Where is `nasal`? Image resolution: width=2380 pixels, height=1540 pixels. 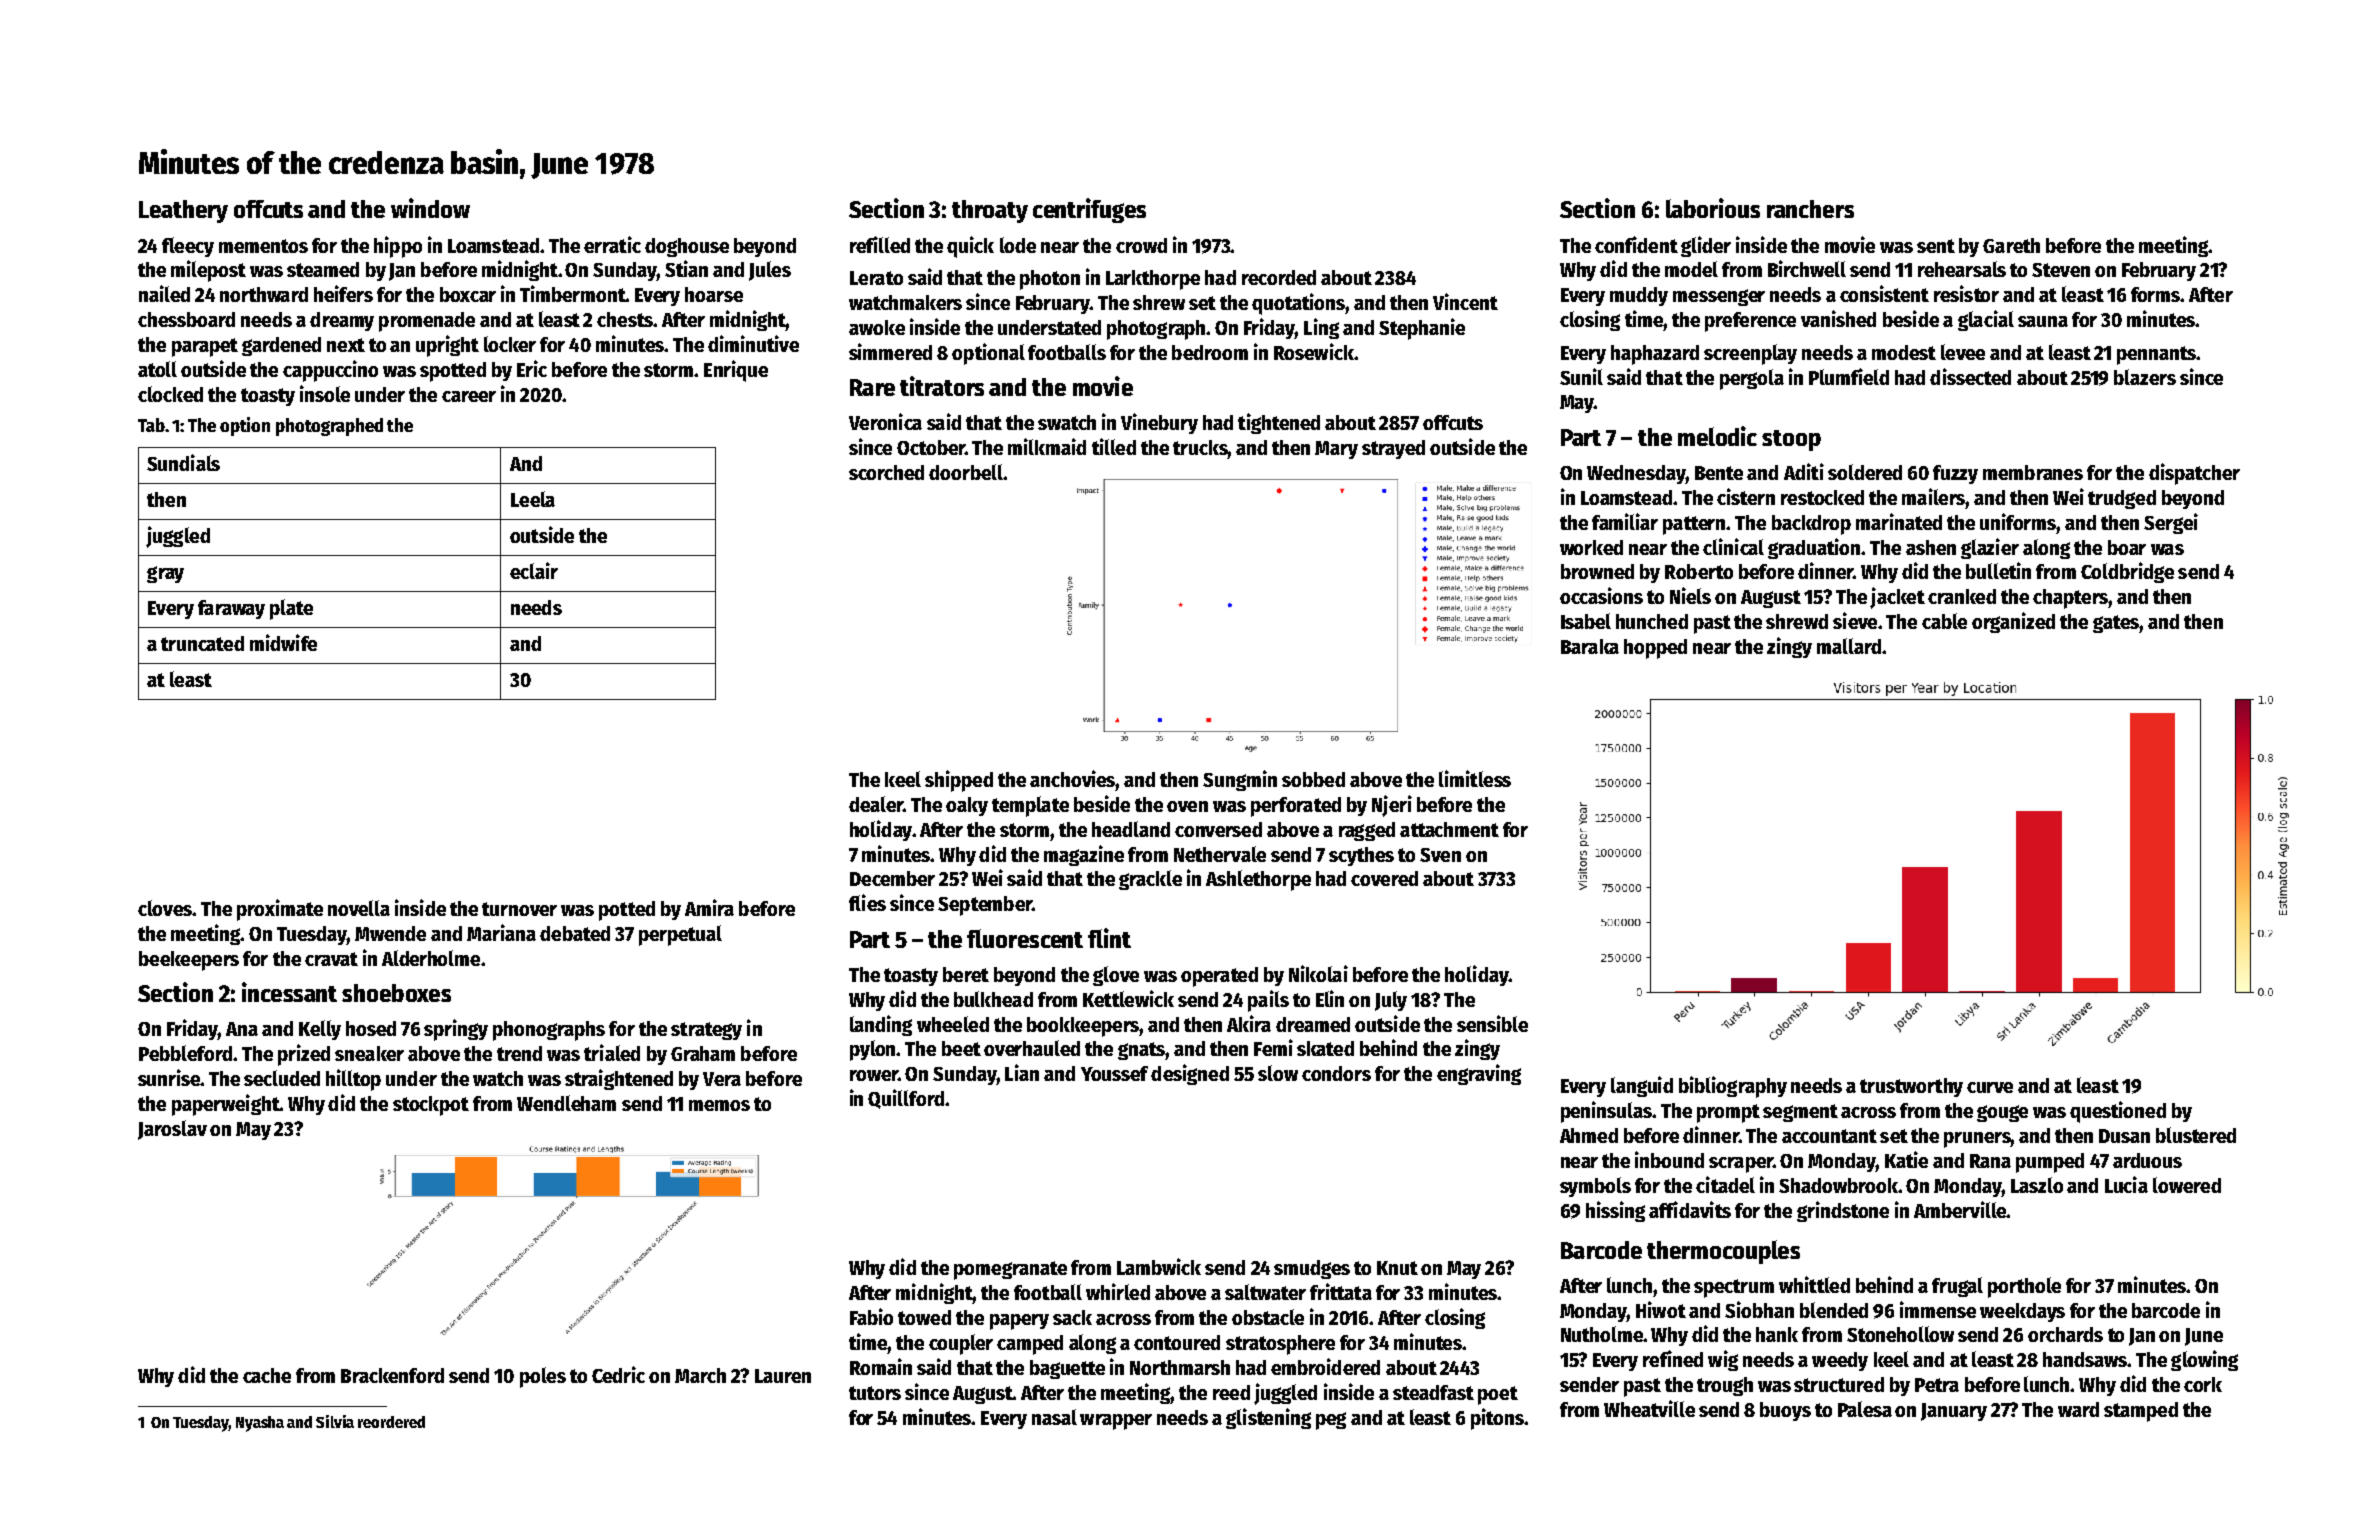
nasal is located at coordinates (1054, 1417).
